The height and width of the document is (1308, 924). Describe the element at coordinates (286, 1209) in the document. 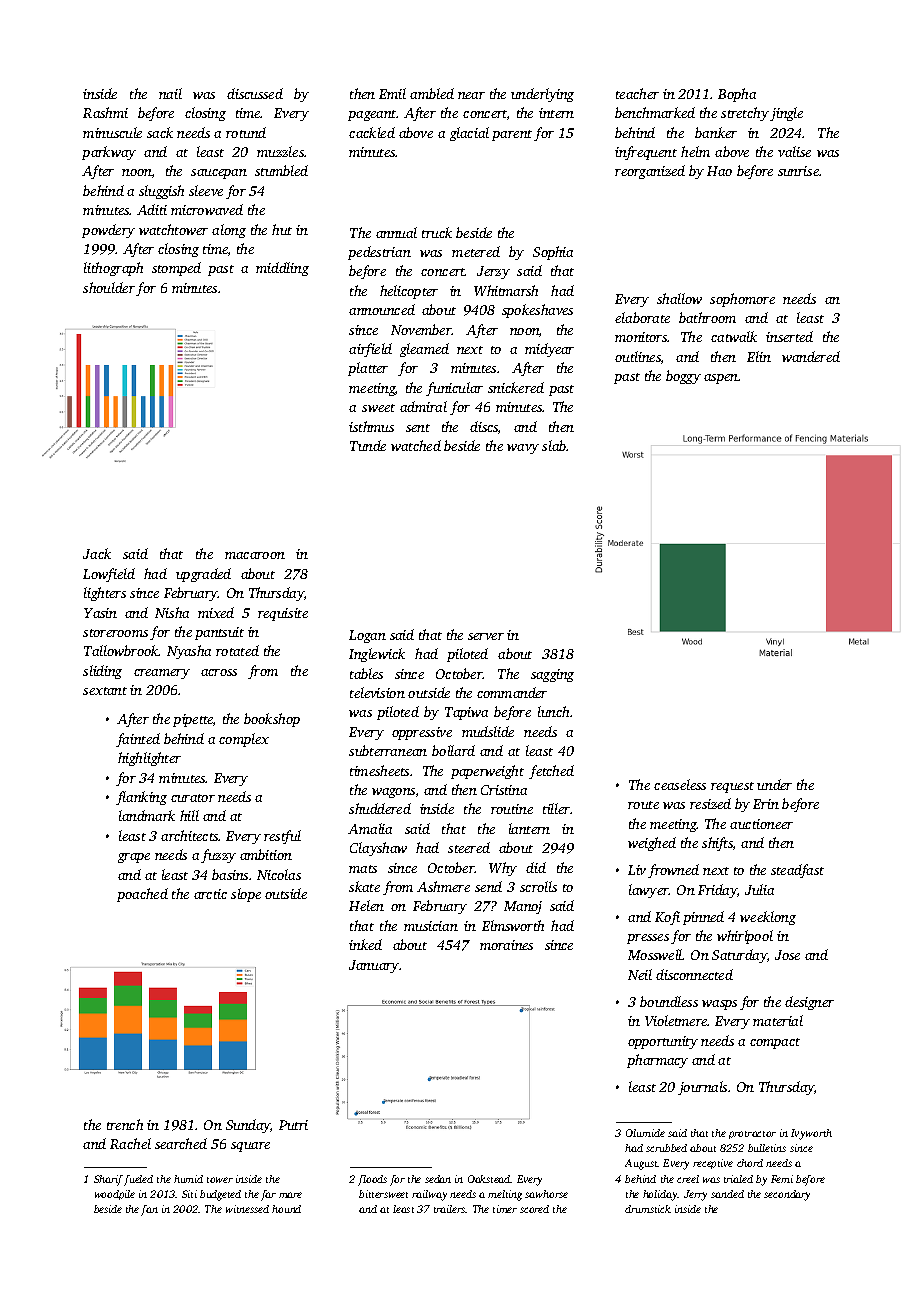

I see `hound` at that location.
